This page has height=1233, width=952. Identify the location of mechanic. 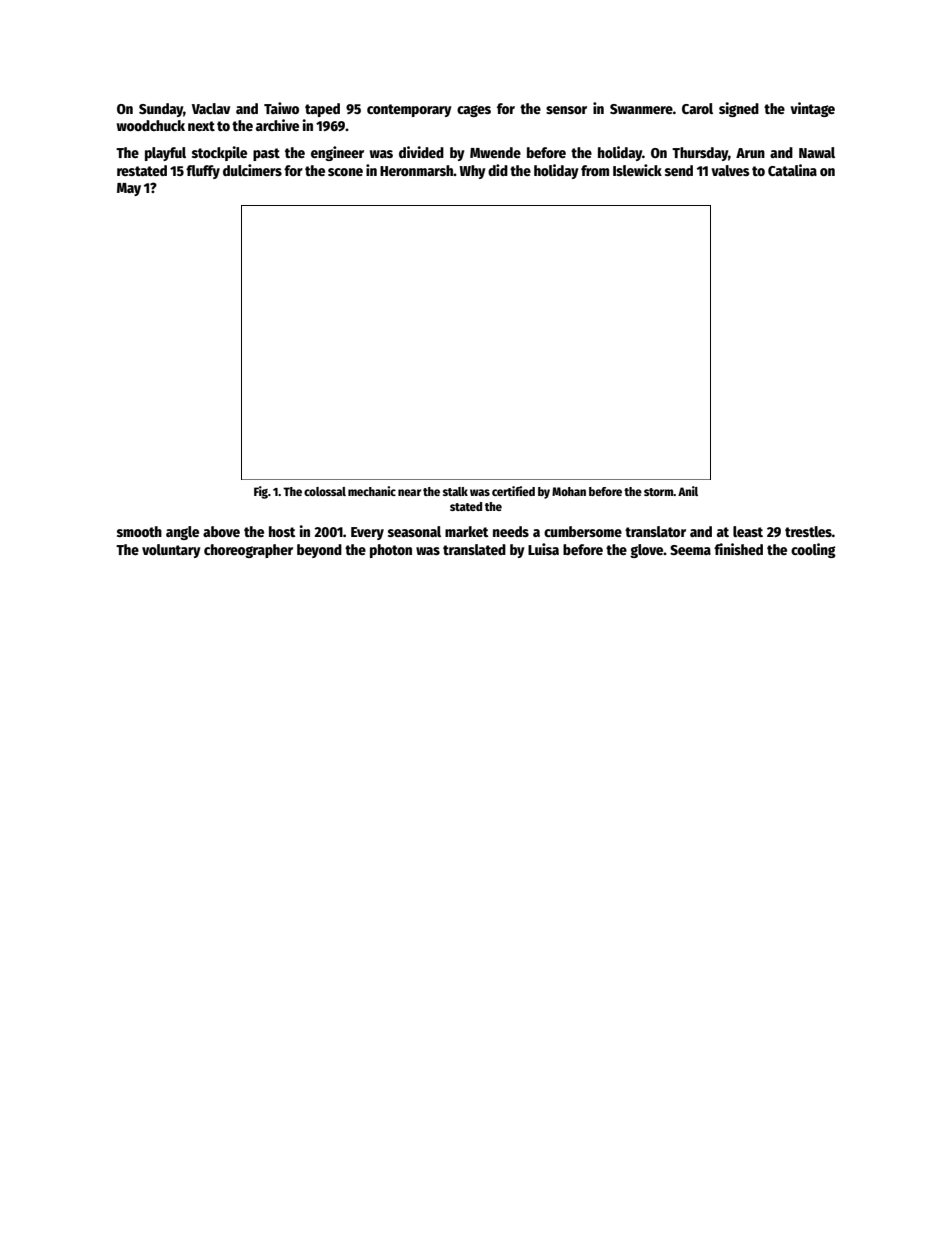
(372, 491).
